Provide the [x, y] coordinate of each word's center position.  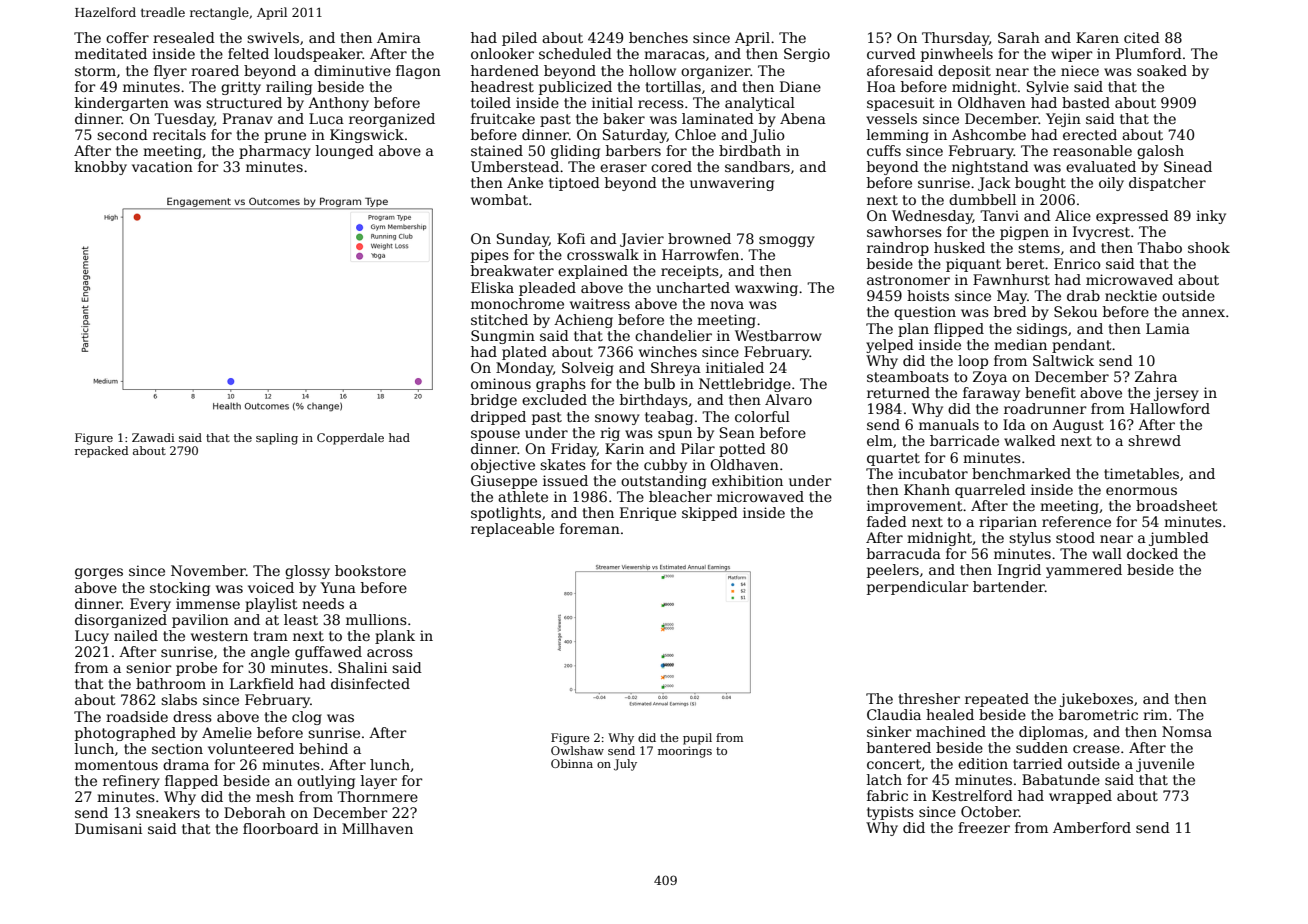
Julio [768, 136]
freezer [984, 827]
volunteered [251, 748]
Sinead [1188, 166]
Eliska [492, 287]
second [122, 134]
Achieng [583, 321]
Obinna [572, 763]
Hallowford [1170, 408]
